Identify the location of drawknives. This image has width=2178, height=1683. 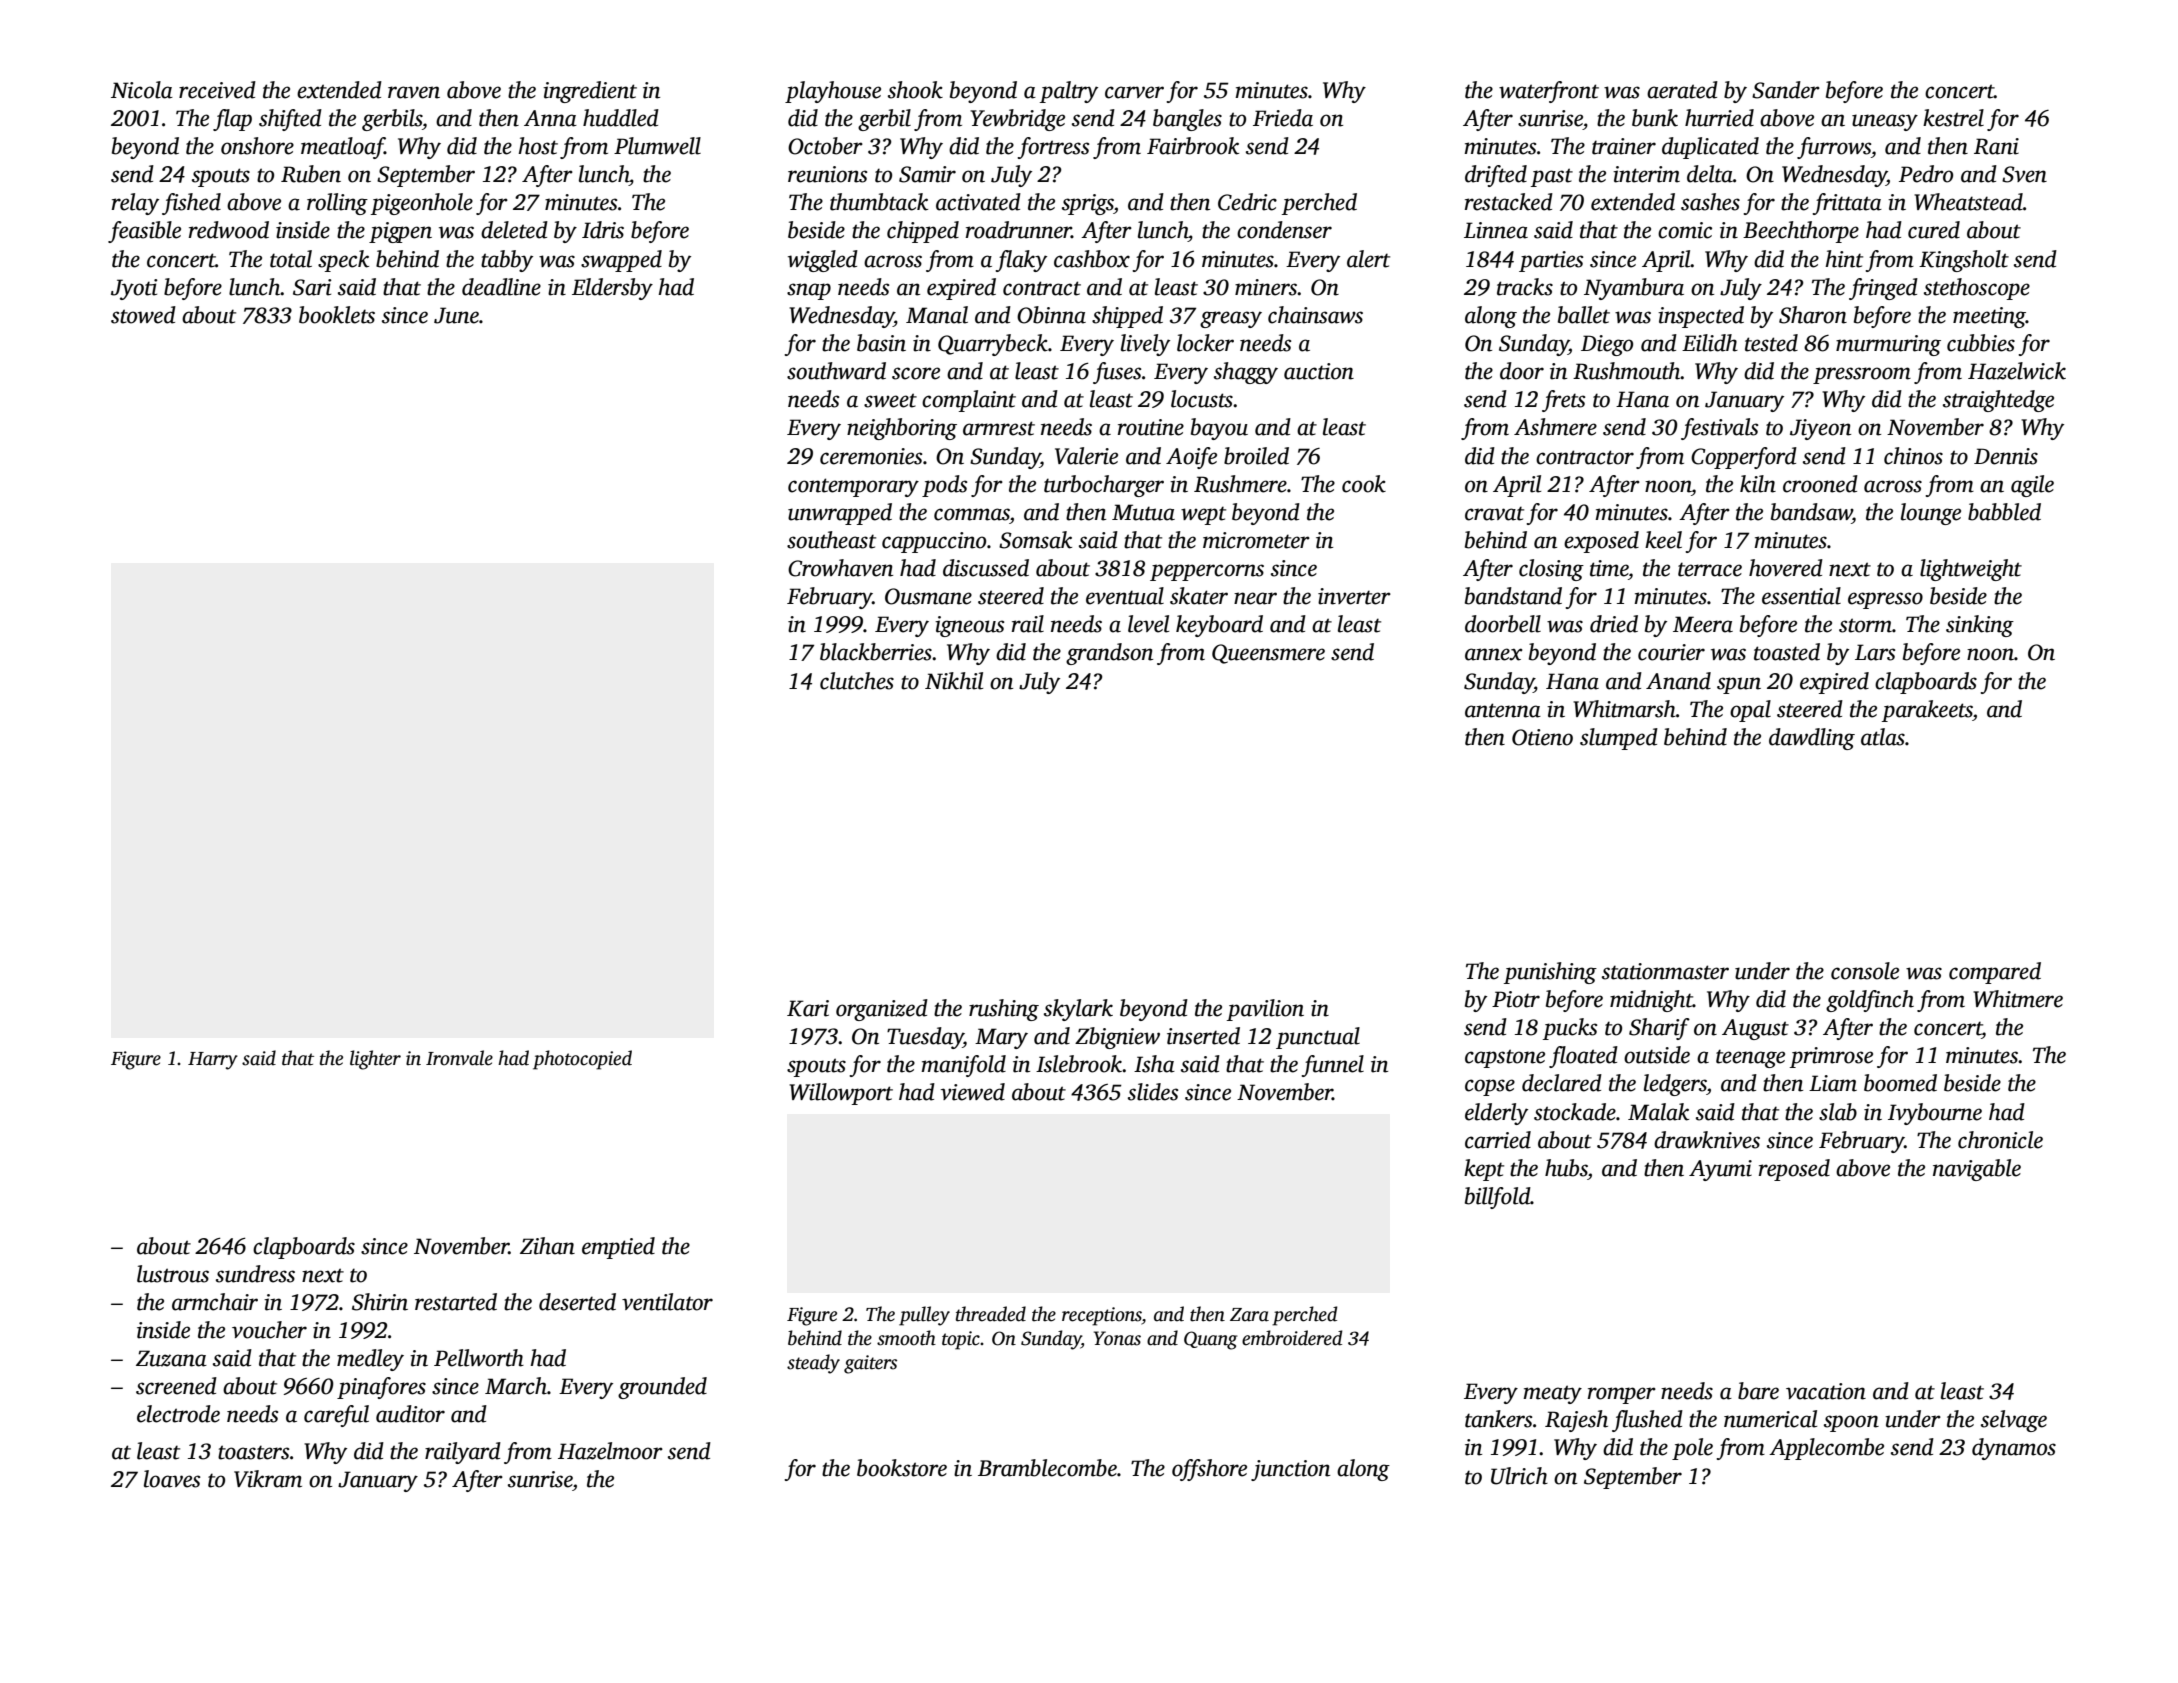
(1707, 1140).
